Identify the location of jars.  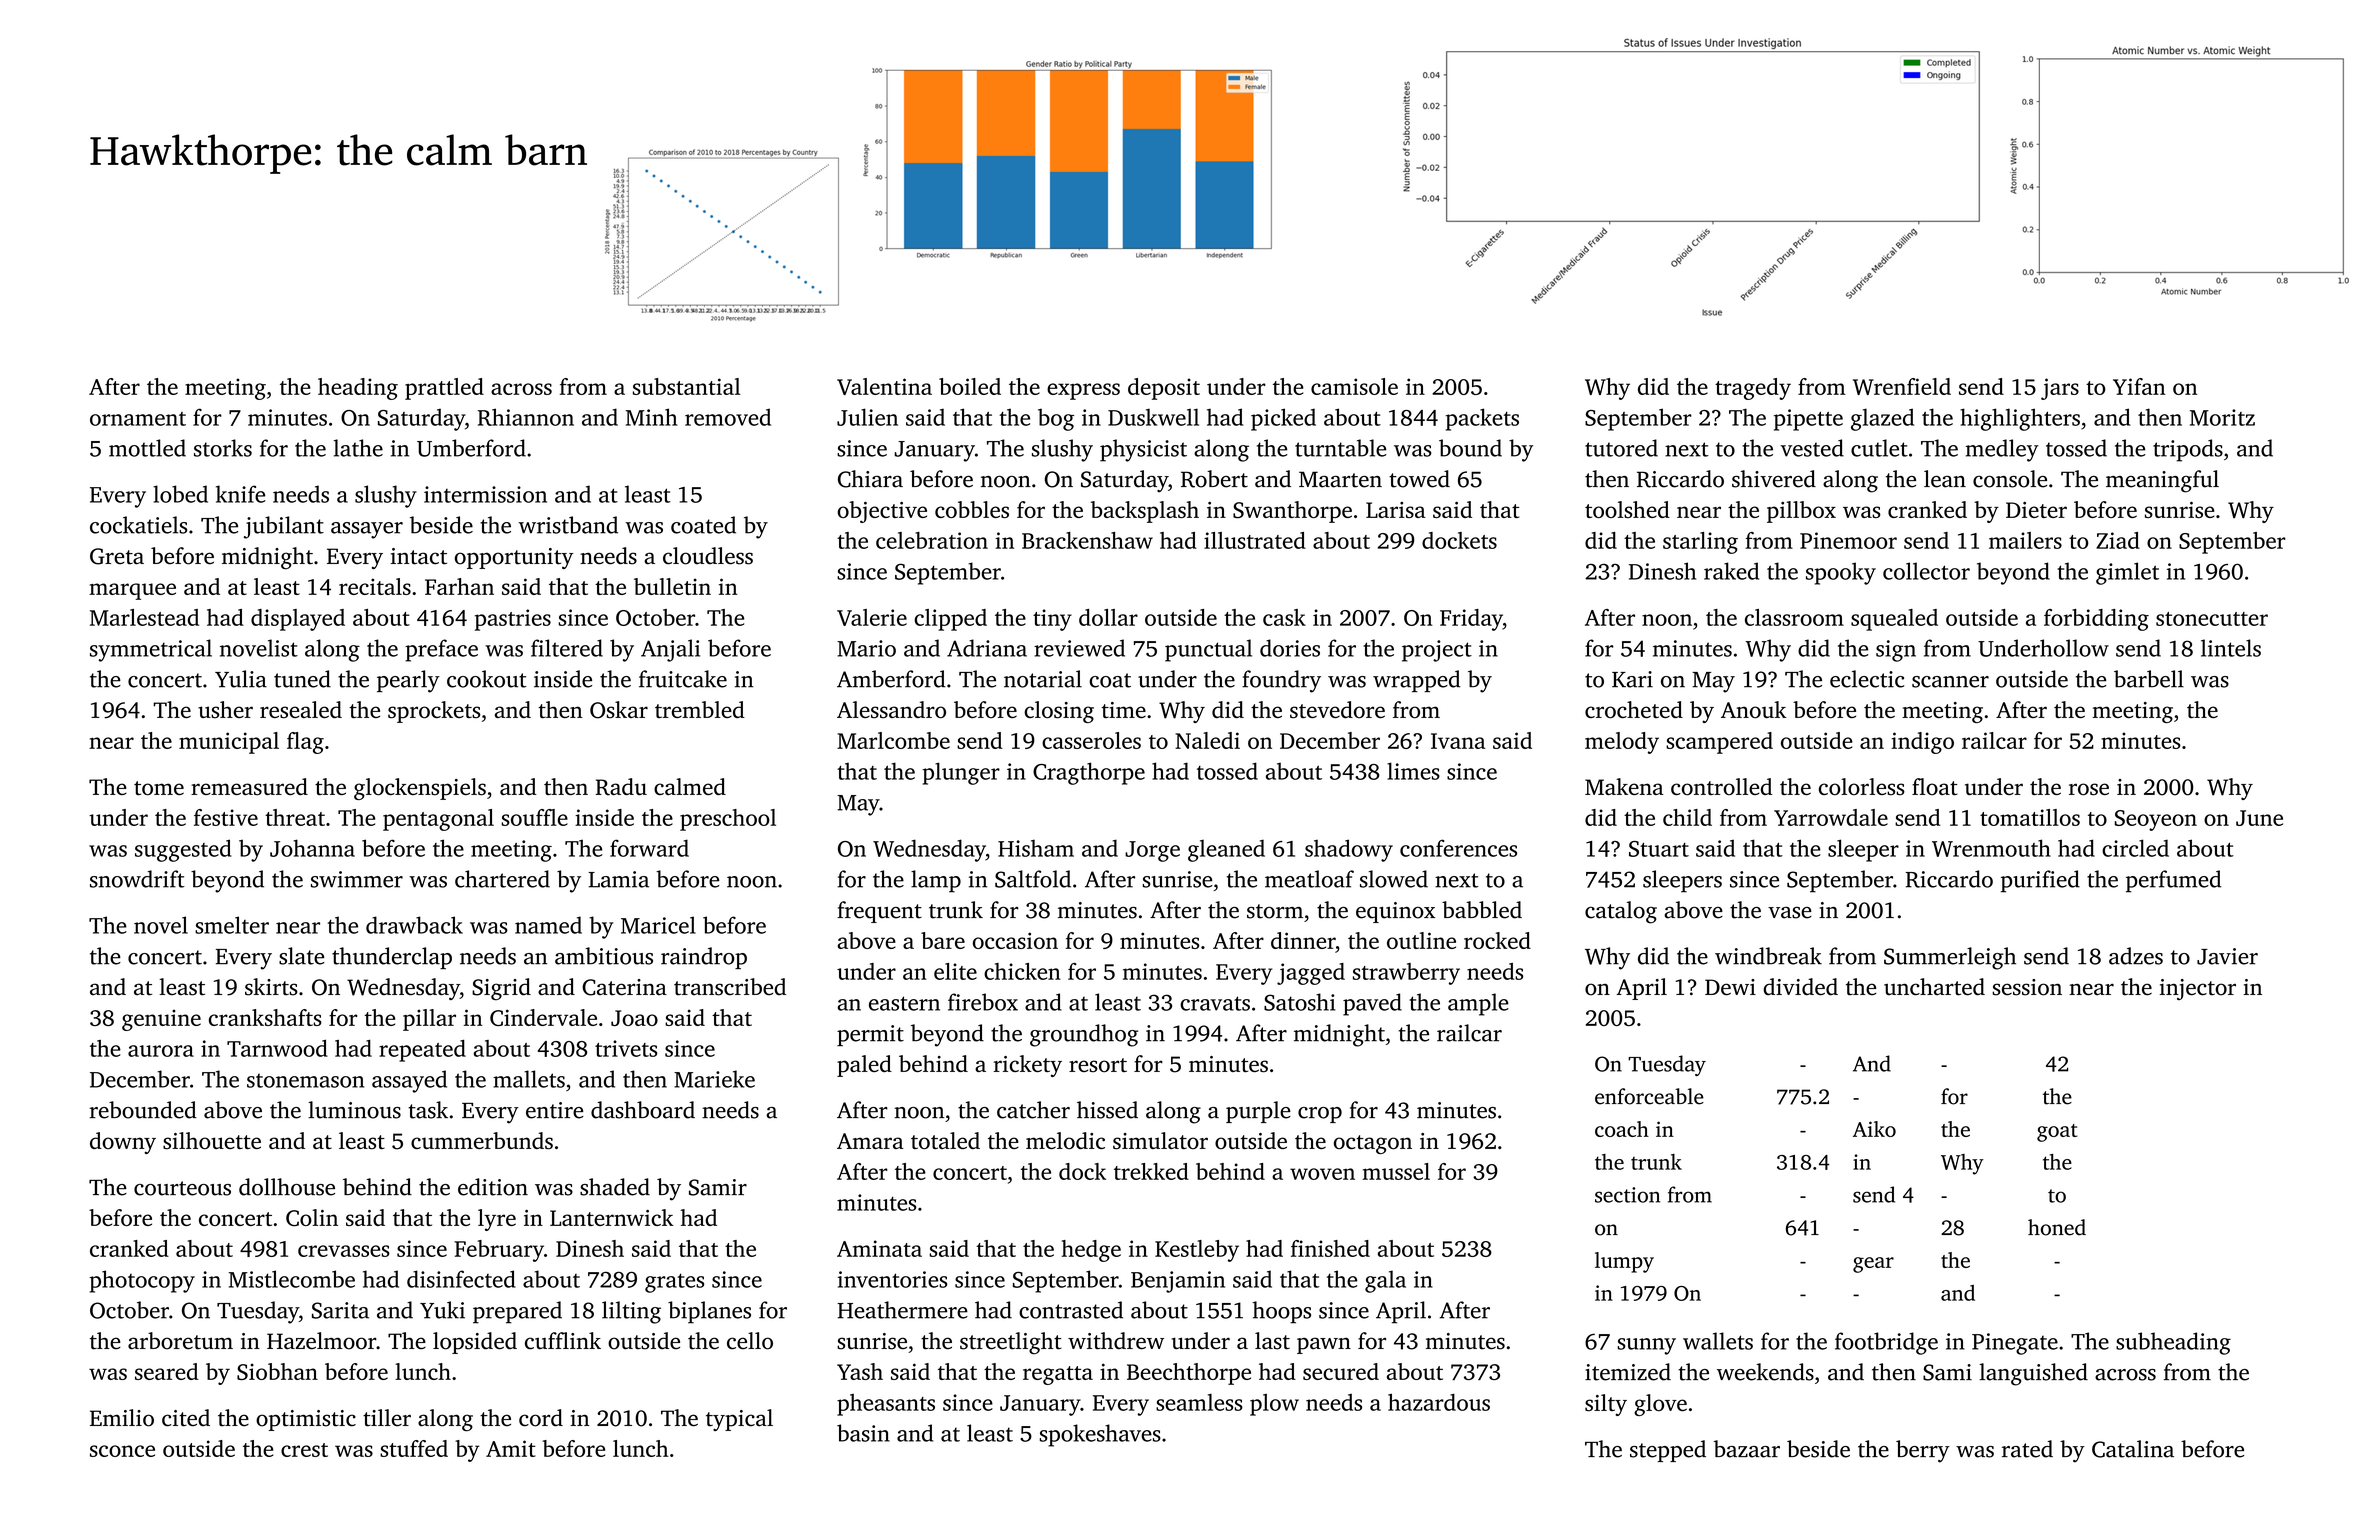
(2060, 389).
